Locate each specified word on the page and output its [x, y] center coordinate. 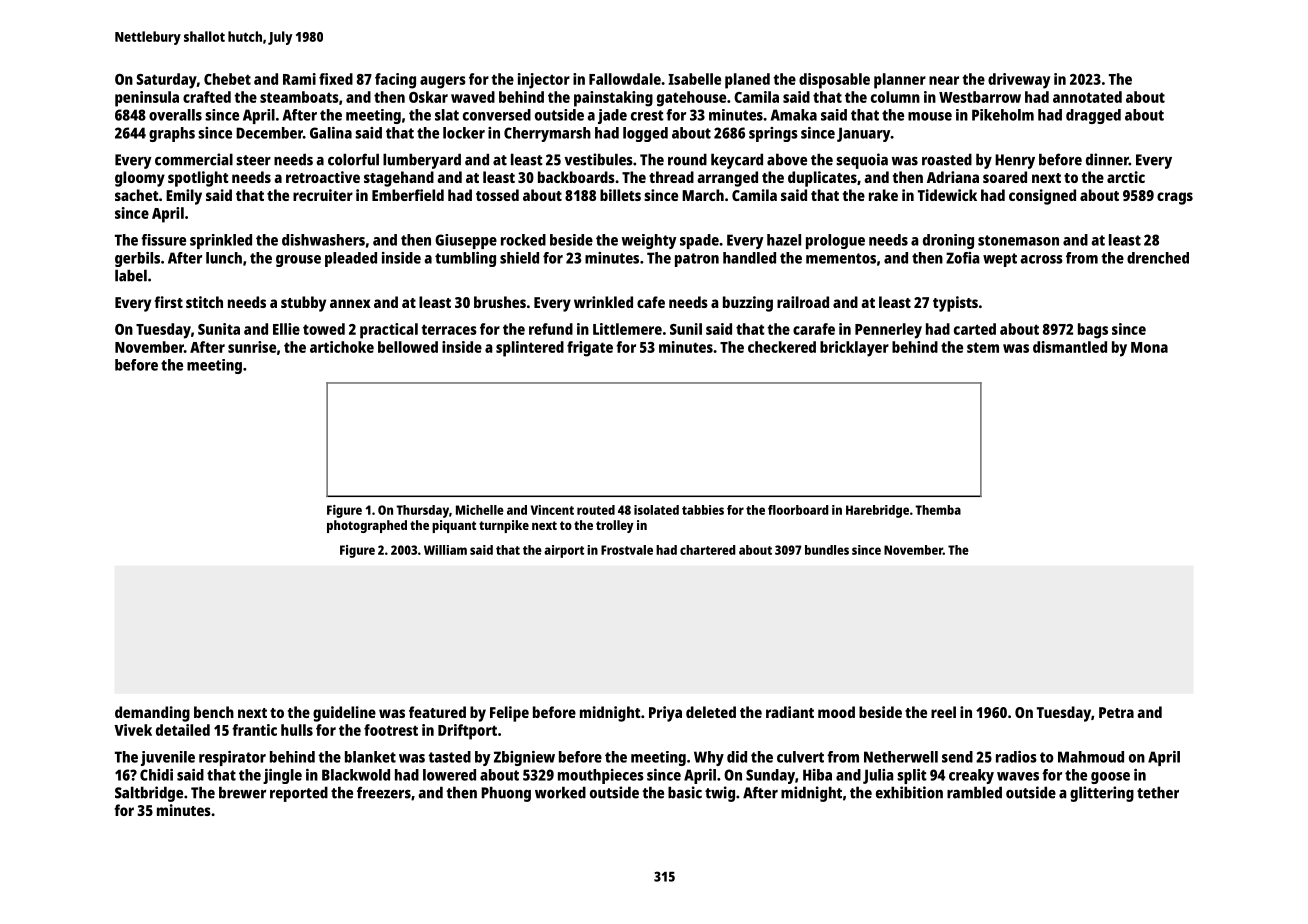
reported [299, 794]
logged [645, 134]
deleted [711, 712]
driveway [1019, 81]
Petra [1116, 712]
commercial [194, 159]
